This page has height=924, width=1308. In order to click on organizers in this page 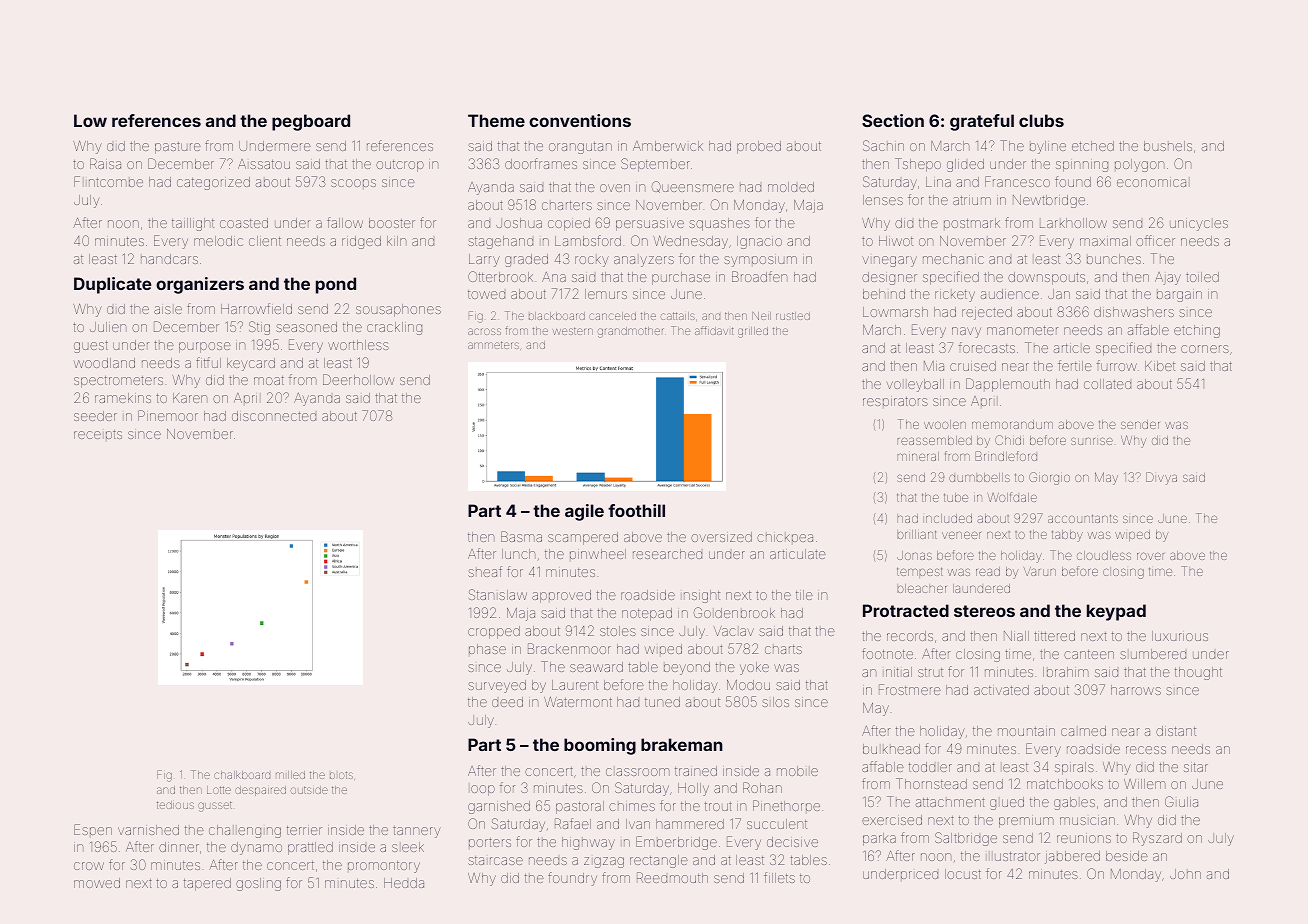, I will do `click(200, 285)`.
